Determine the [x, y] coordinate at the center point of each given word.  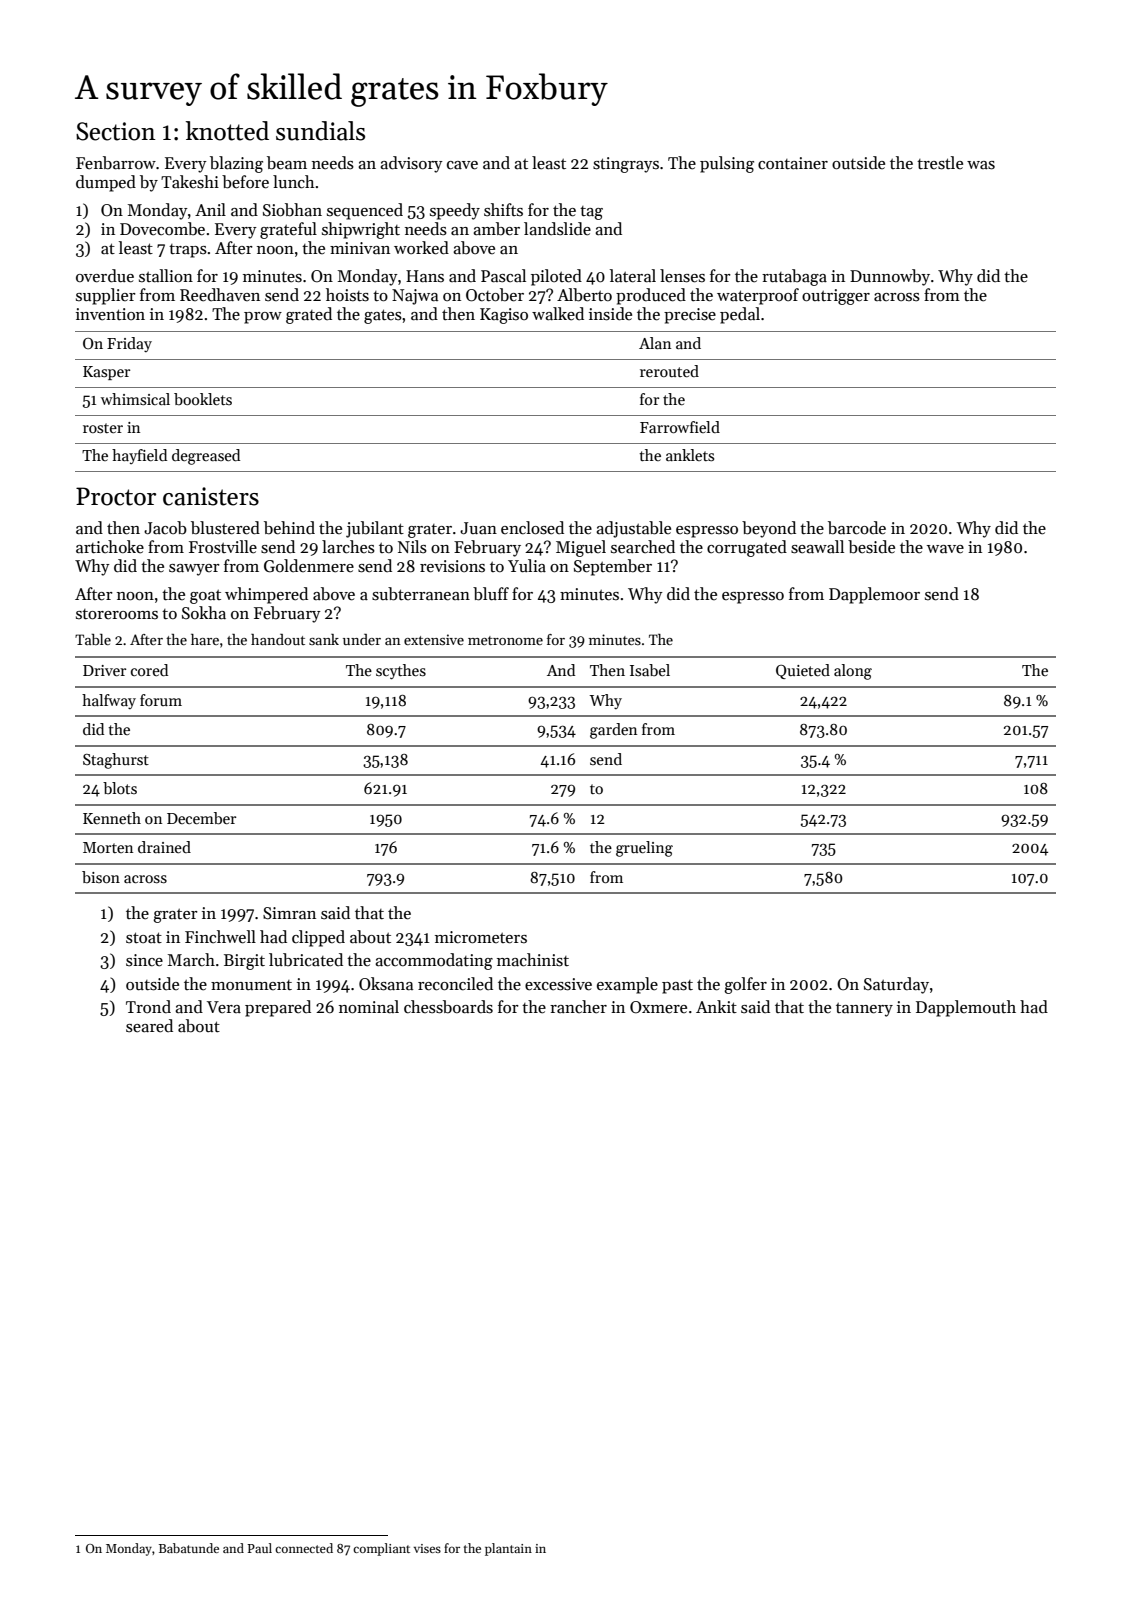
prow [263, 318]
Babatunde [189, 1548]
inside [610, 314]
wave [945, 549]
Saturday [896, 985]
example [627, 985]
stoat [144, 938]
